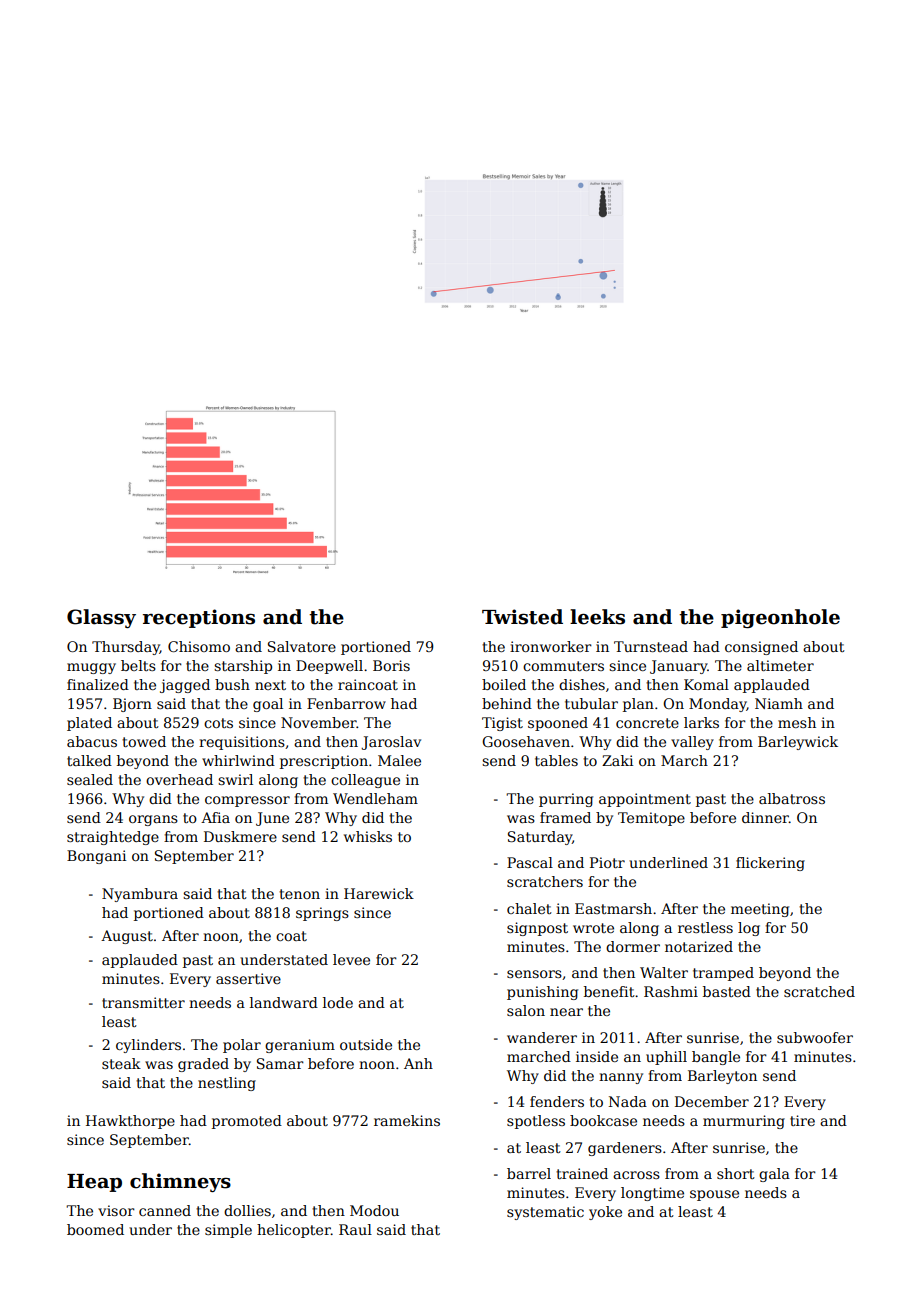 This screenshot has width=924, height=1308. Describe the element at coordinates (391, 743) in the screenshot. I see `Jaroslav` at that location.
